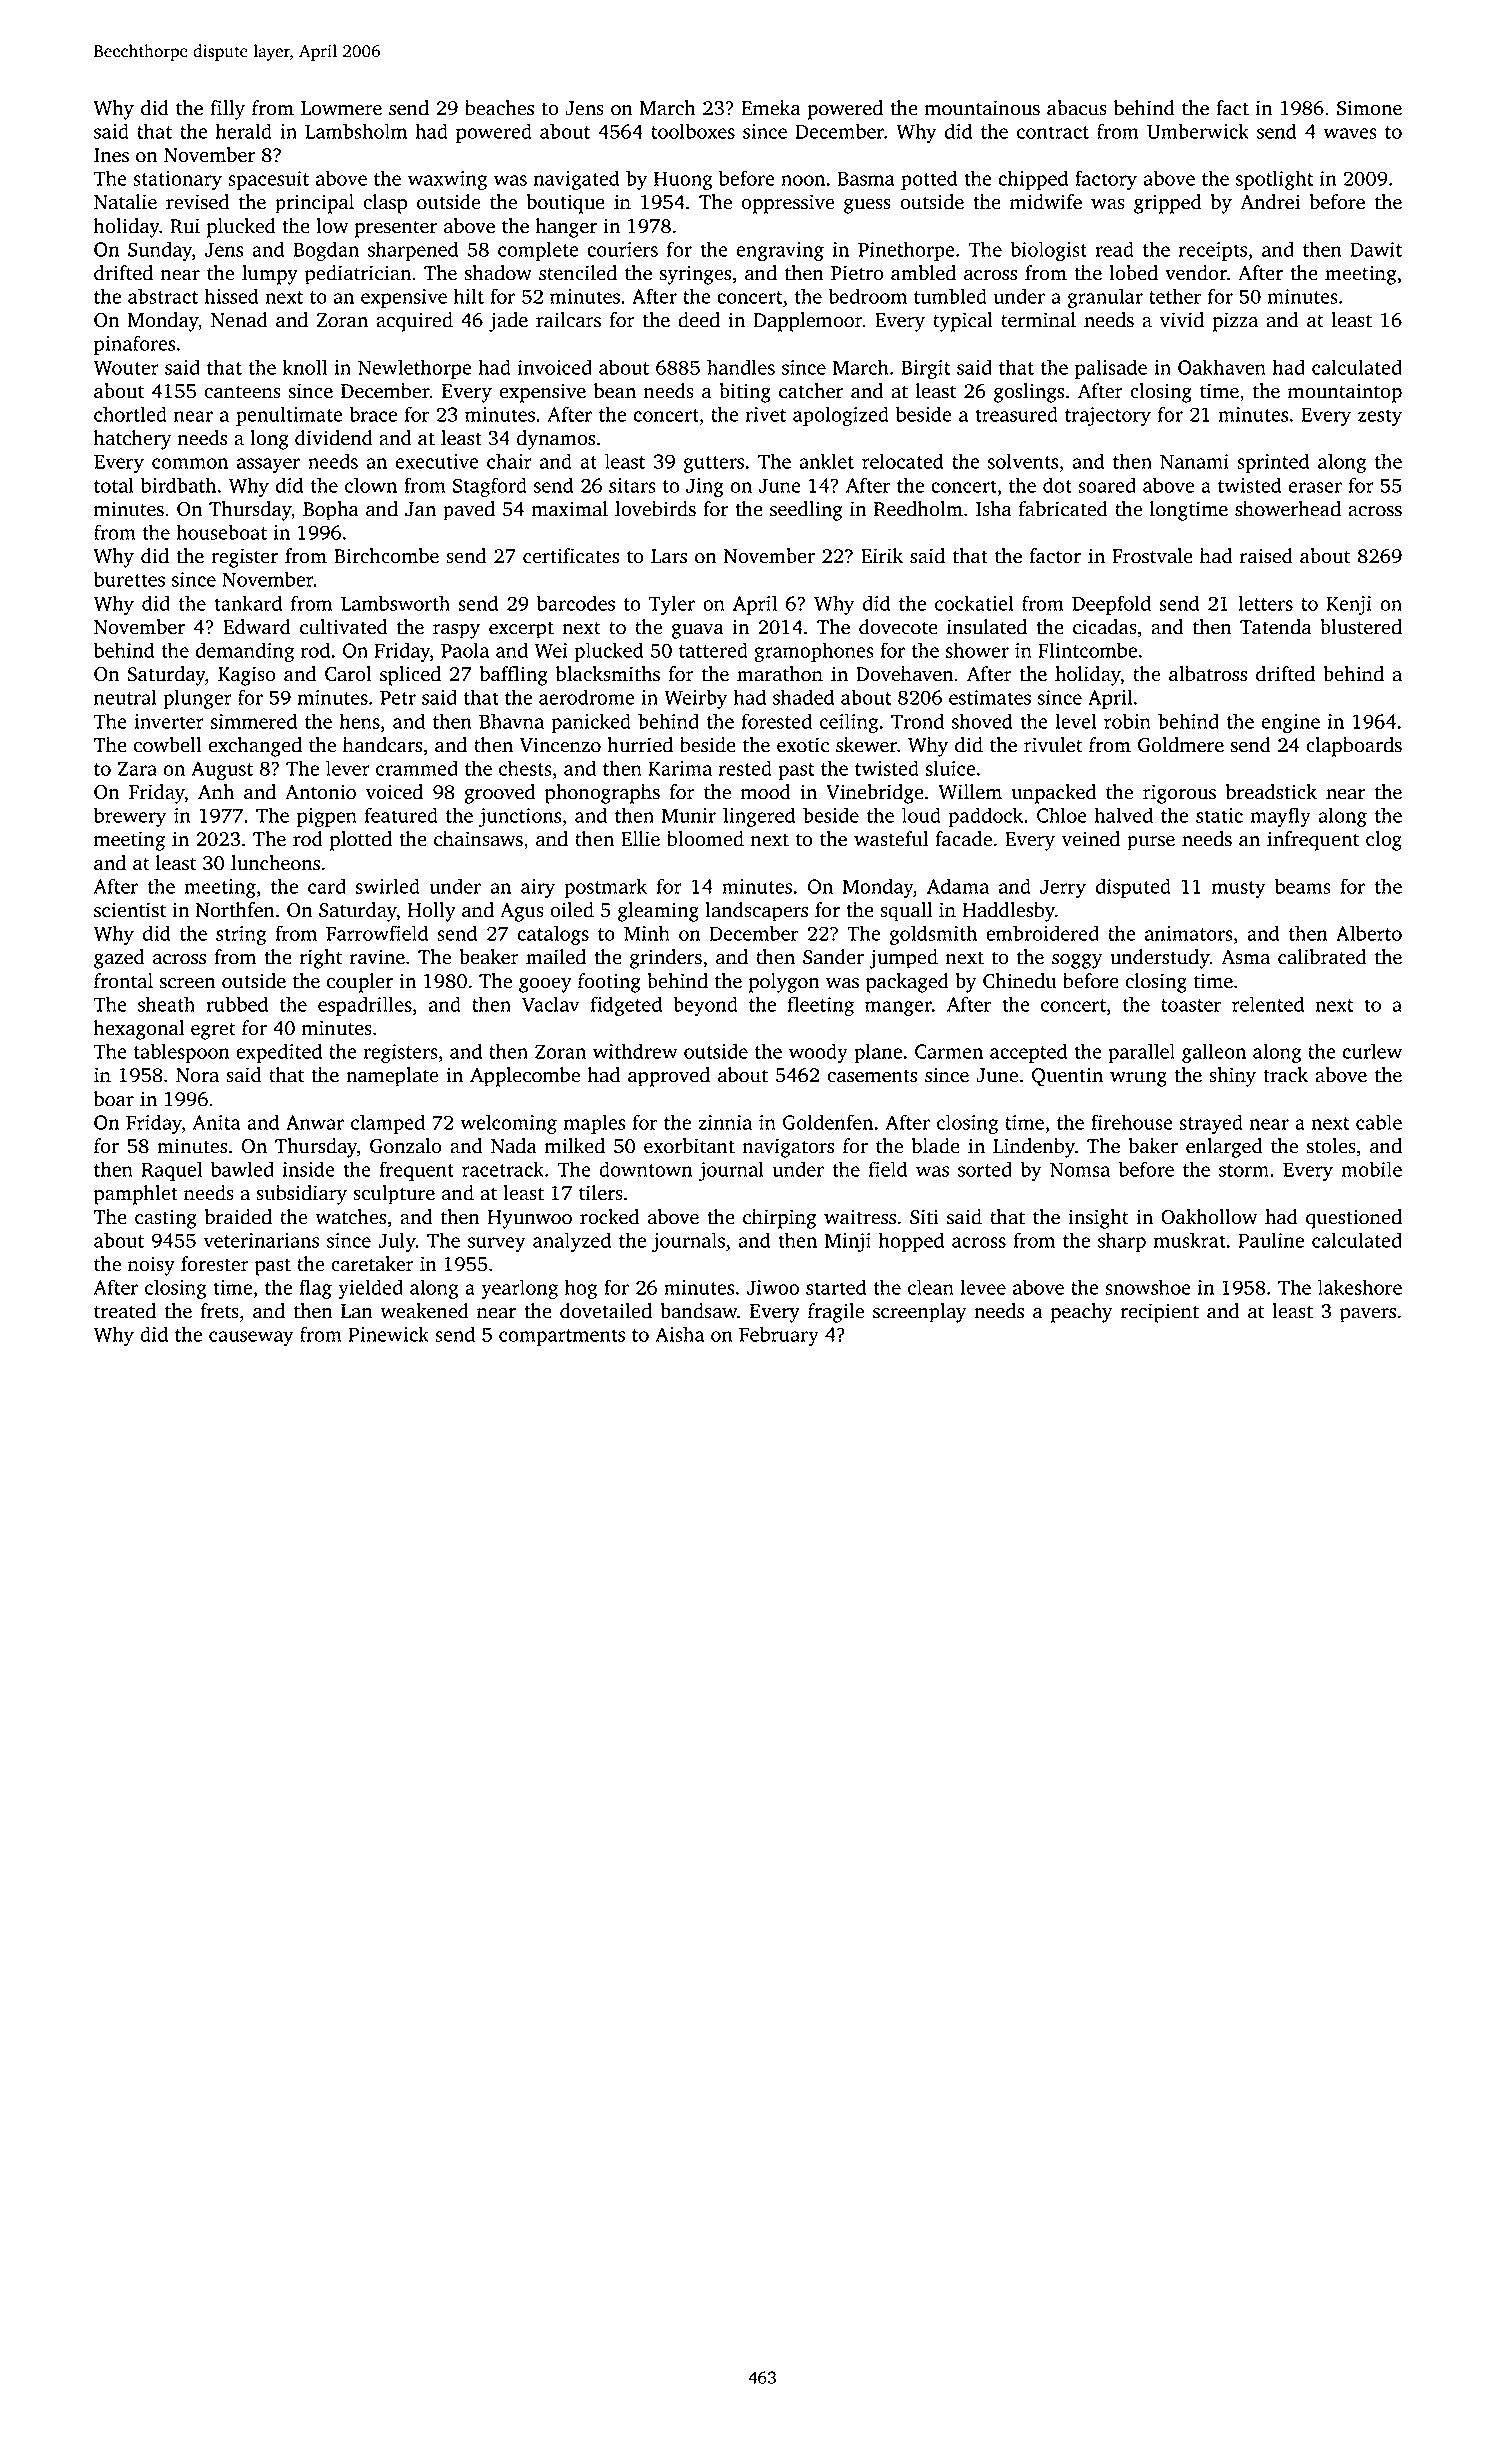 The width and height of the page is (1496, 2464). What do you see at coordinates (279, 1053) in the page?
I see `expedited` at bounding box center [279, 1053].
